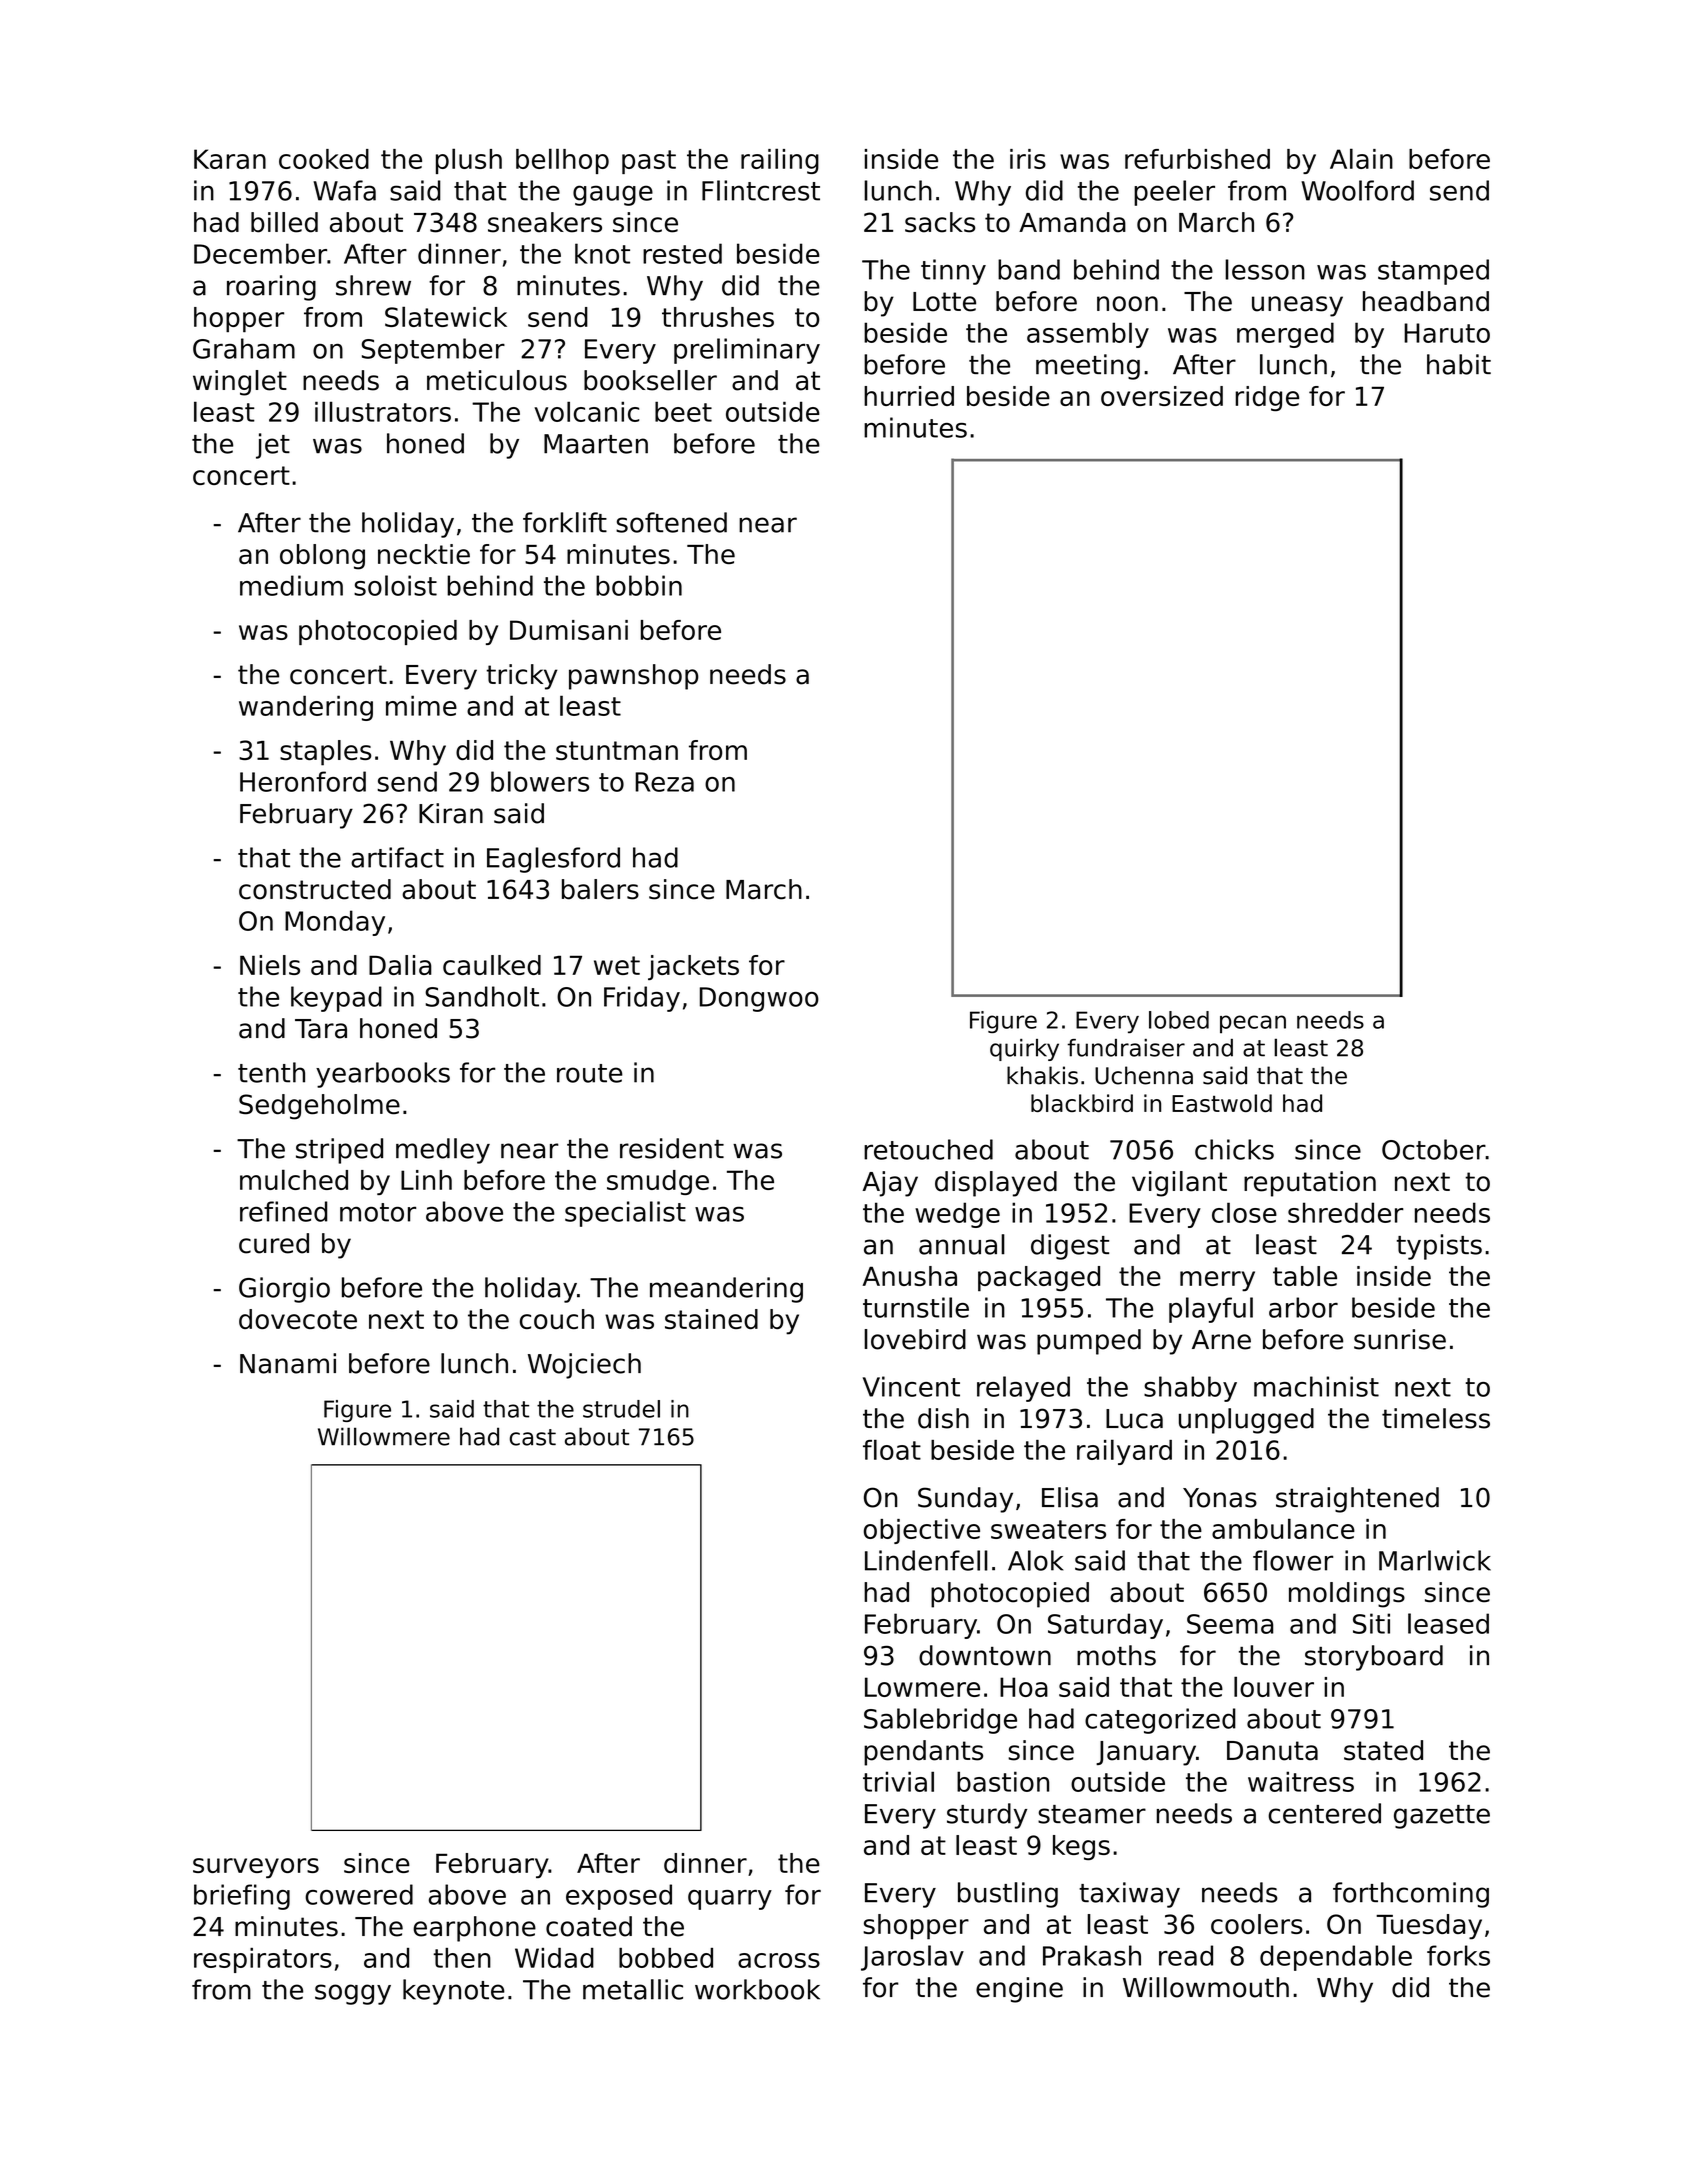 The image size is (1683, 2178). I want to click on Alain, so click(1361, 158).
